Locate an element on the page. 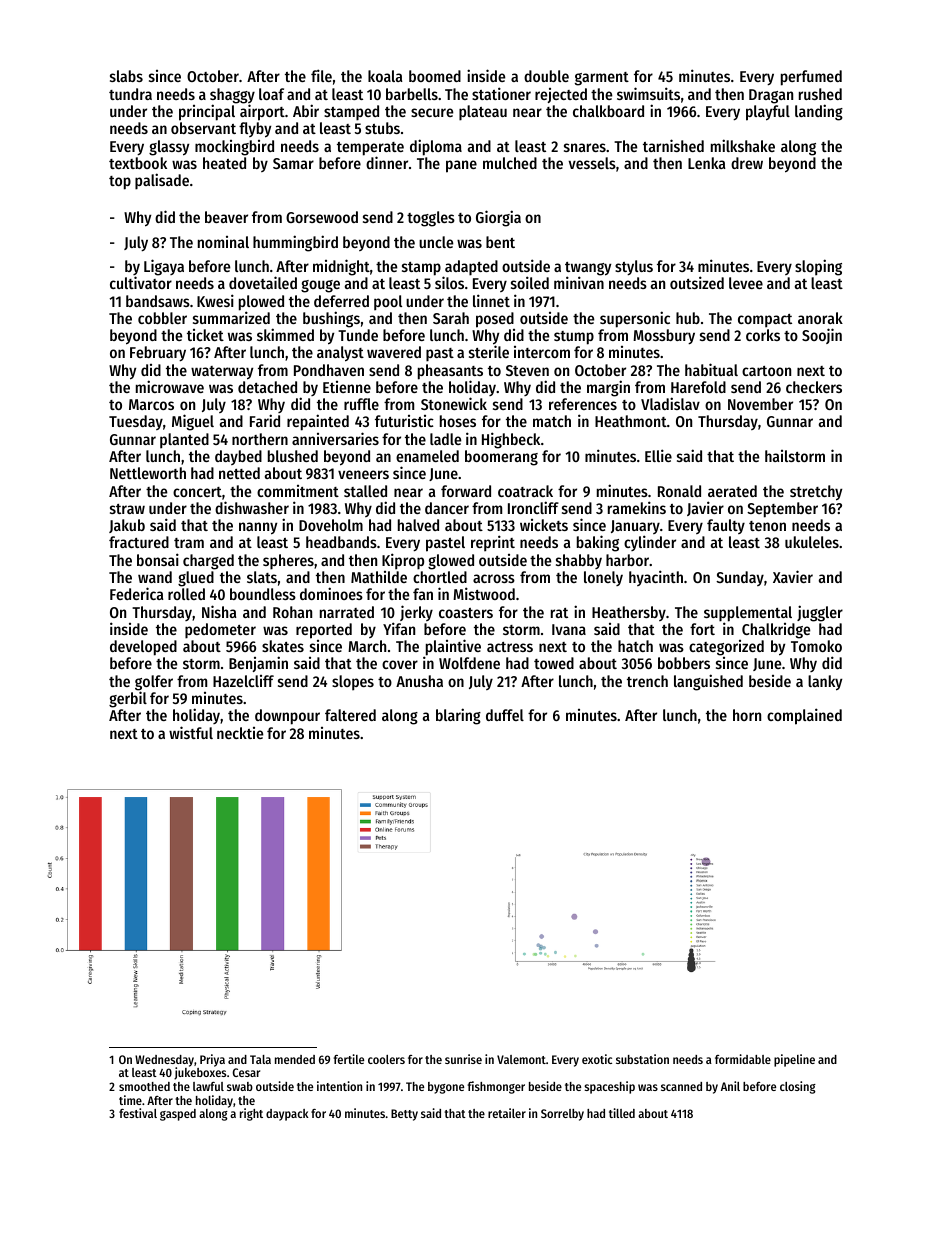 The width and height of the image is (952, 1233). categorized is located at coordinates (726, 648).
